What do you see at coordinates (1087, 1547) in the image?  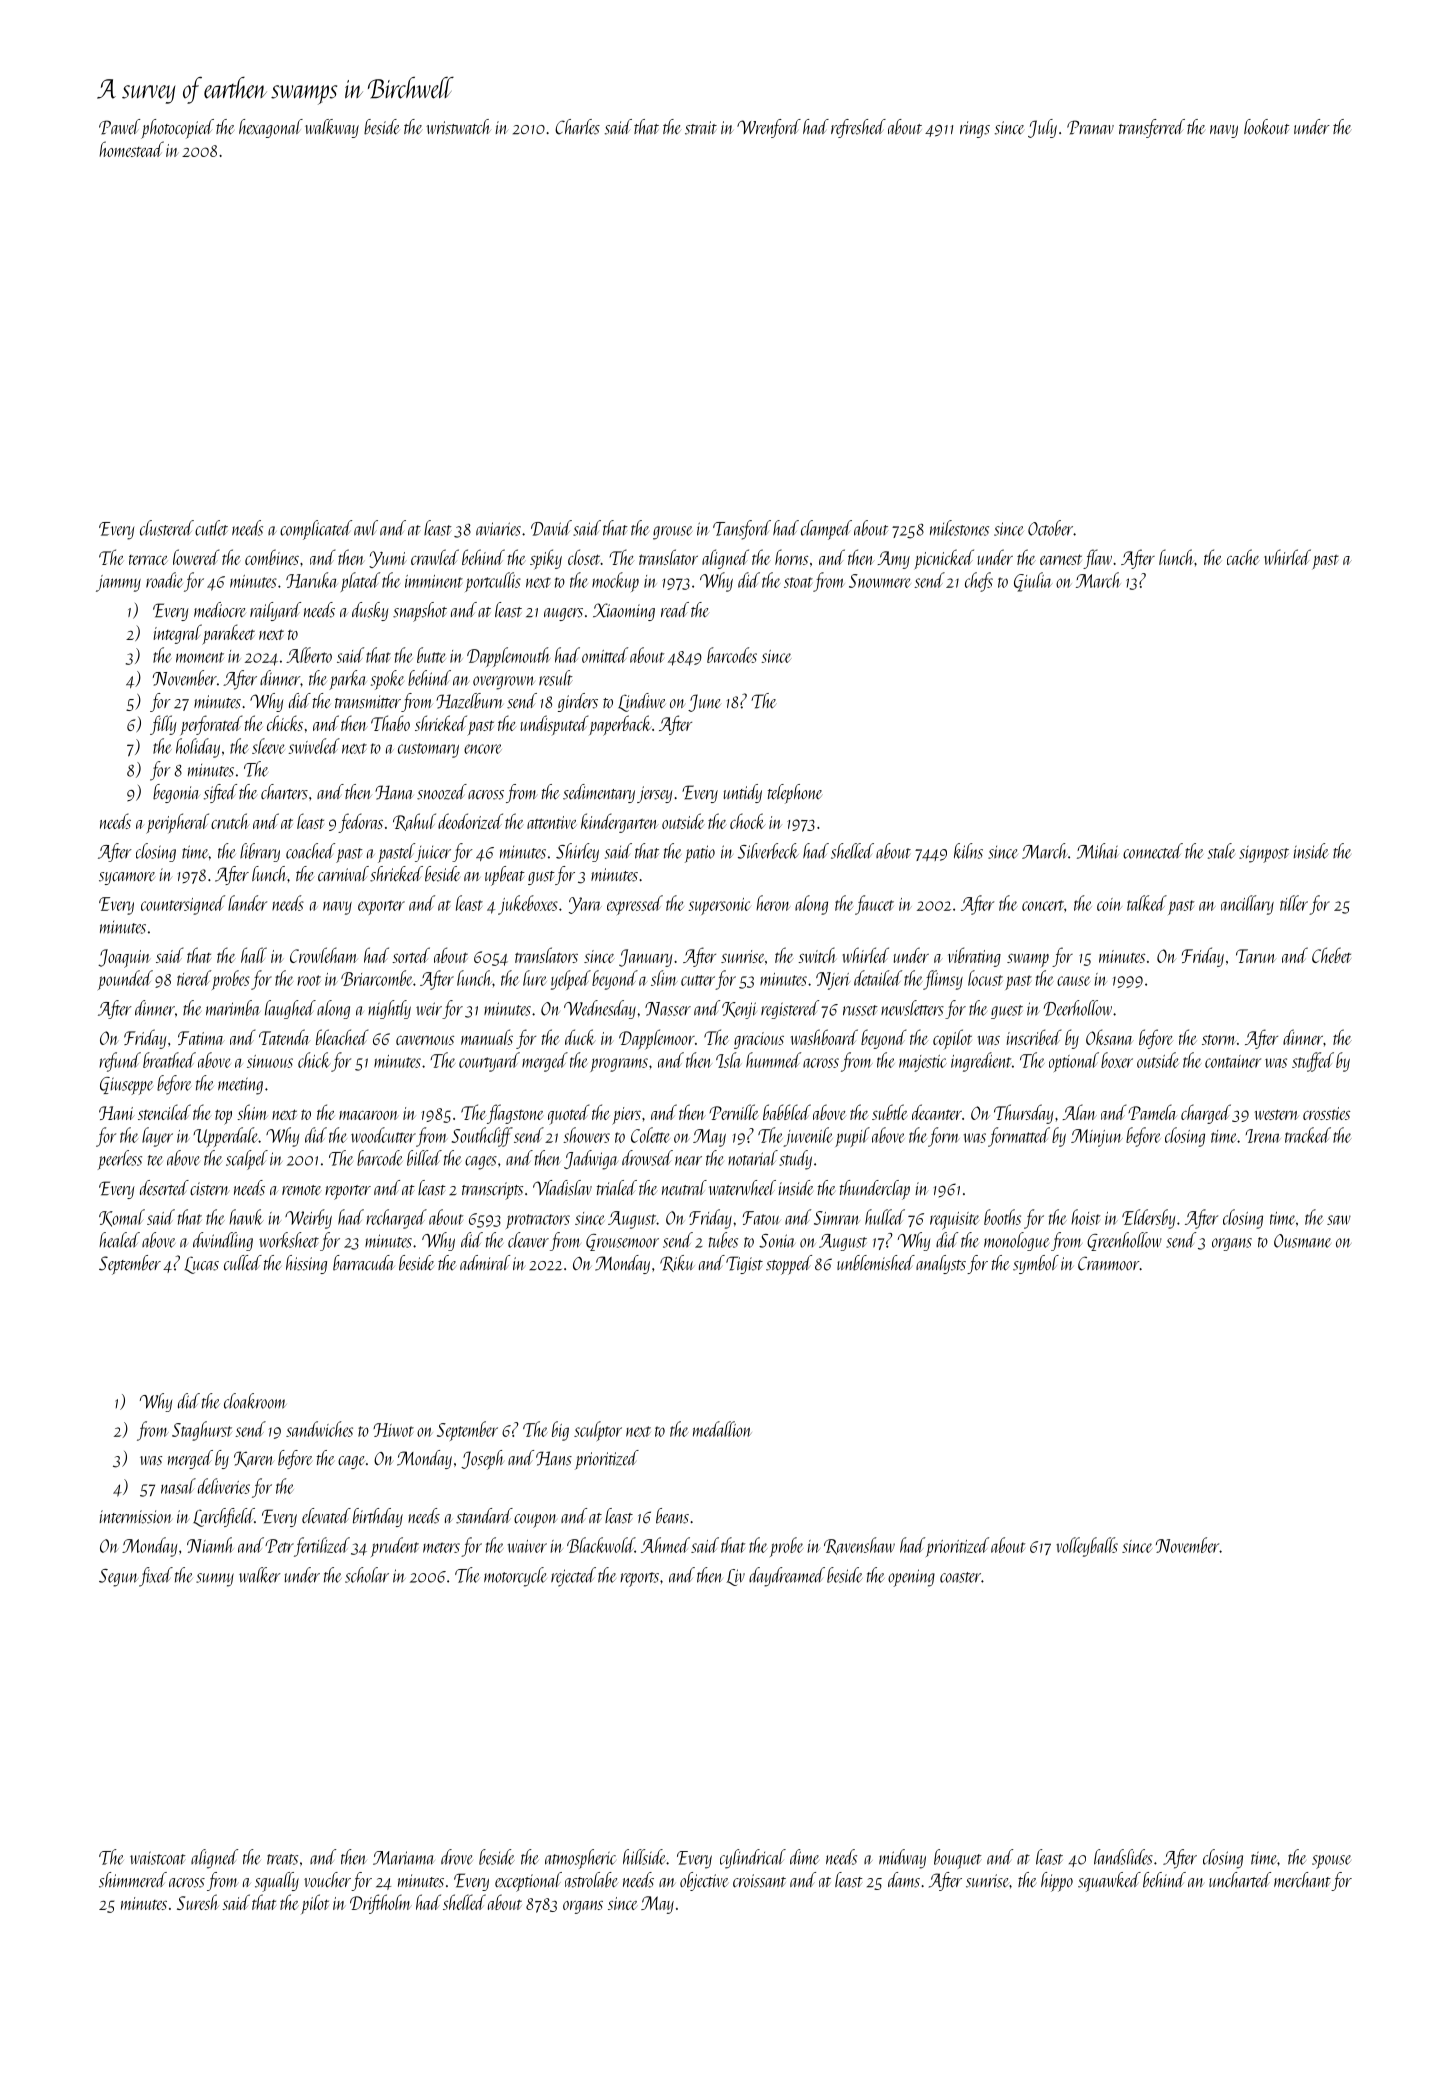 I see `volleyballs` at bounding box center [1087, 1547].
